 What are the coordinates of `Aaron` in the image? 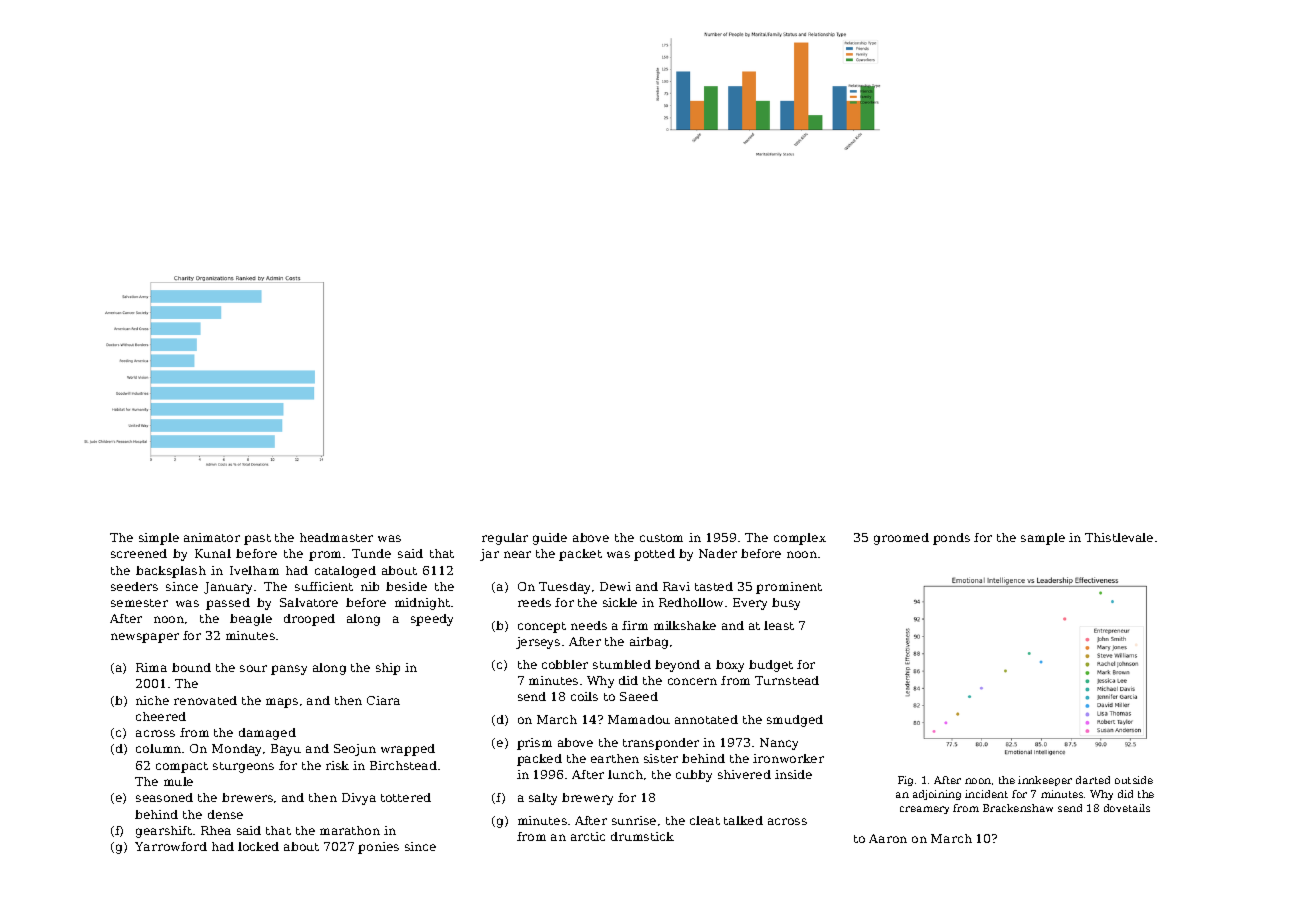 It's located at (888, 838).
